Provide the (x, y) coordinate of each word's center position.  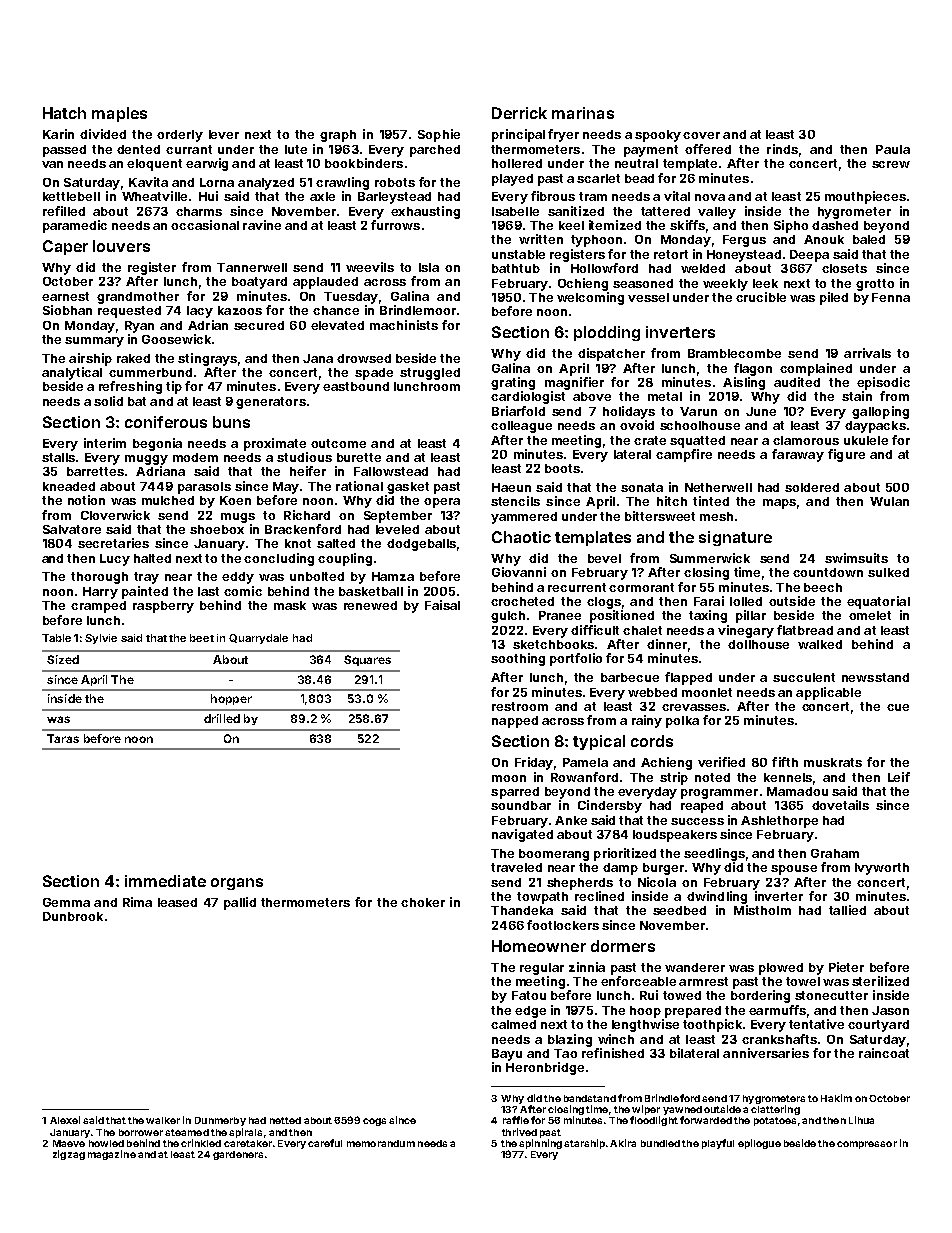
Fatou (529, 995)
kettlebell (71, 196)
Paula (893, 149)
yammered (524, 518)
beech (823, 587)
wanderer (695, 967)
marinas (583, 113)
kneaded (69, 486)
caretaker (248, 1143)
